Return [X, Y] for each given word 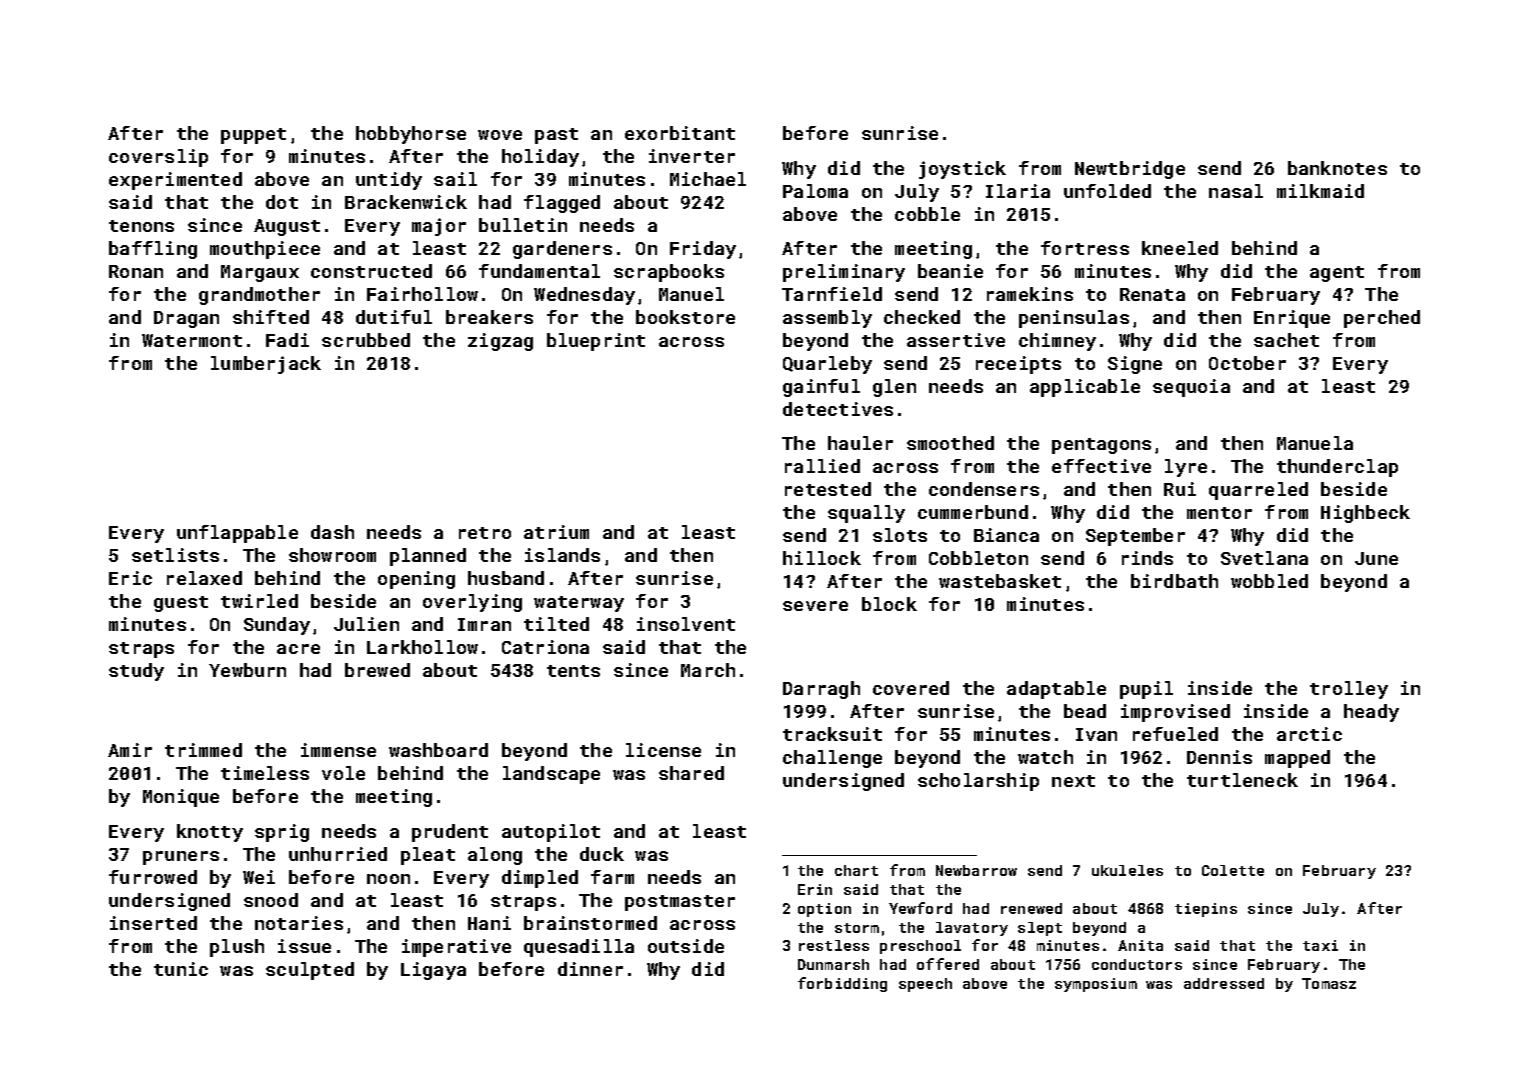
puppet [253, 136]
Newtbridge [1130, 170]
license [663, 750]
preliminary [844, 273]
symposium [1096, 985]
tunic [181, 969]
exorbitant [680, 133]
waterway [579, 604]
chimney [1057, 342]
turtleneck [1242, 780]
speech [925, 985]
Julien [366, 624]
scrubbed [366, 340]
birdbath [1174, 581]
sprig [282, 833]
